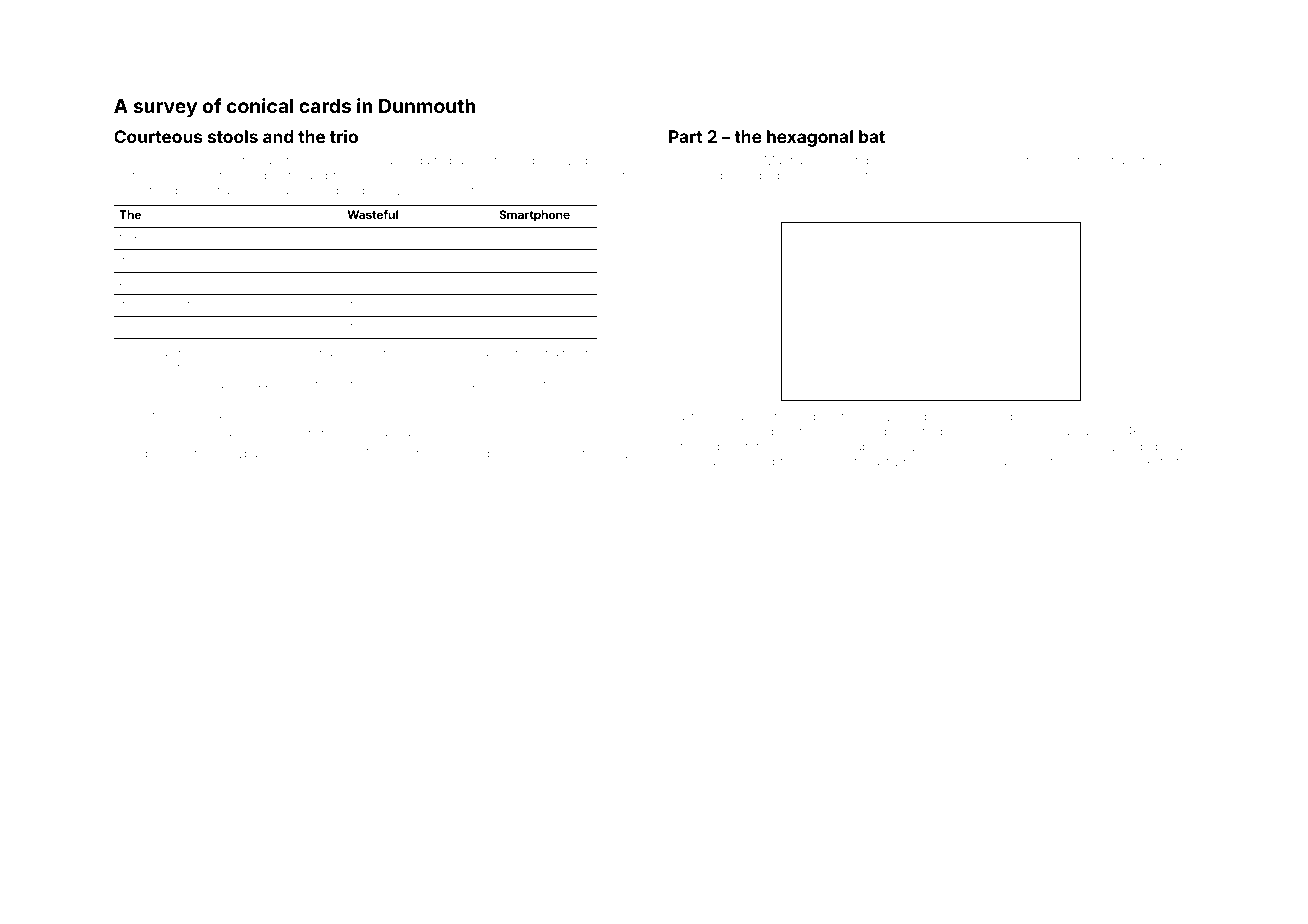 The width and height of the screenshot is (1308, 924). I want to click on recounted, so click(208, 161).
